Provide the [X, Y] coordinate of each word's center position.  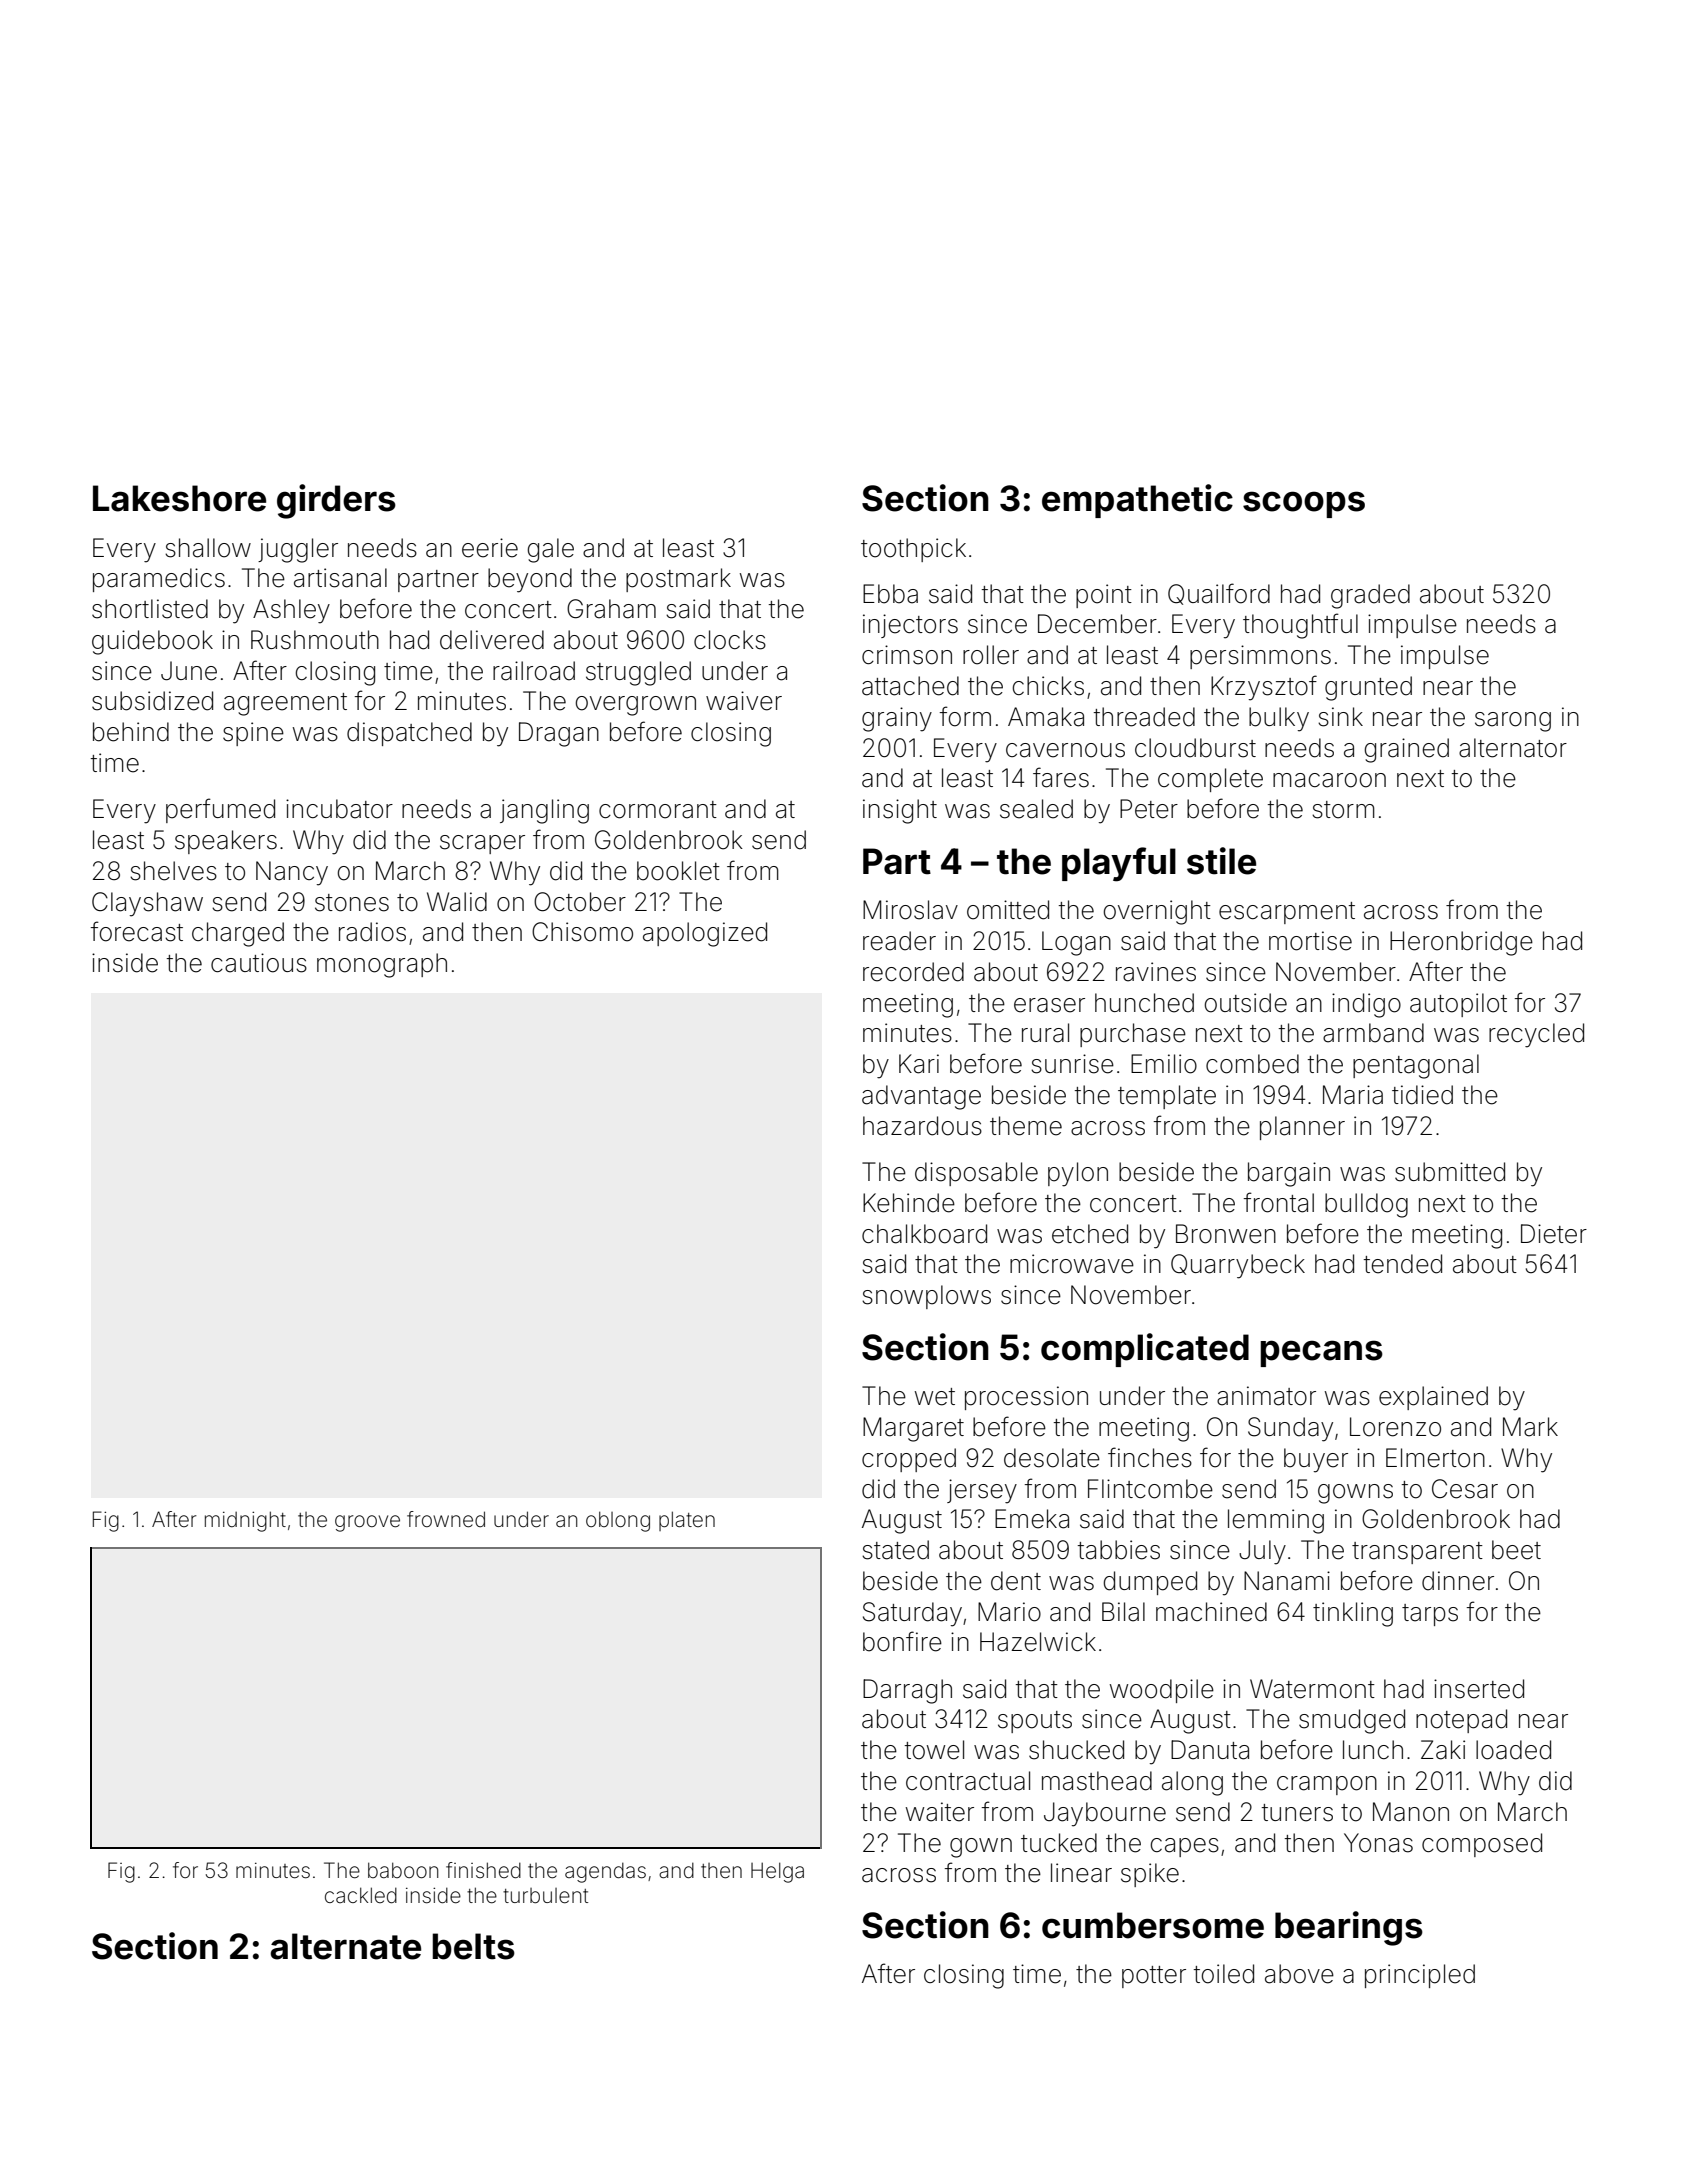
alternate [345, 1946]
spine [253, 734]
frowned [446, 1519]
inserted [1479, 1689]
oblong [618, 1521]
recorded [913, 972]
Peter [1149, 809]
